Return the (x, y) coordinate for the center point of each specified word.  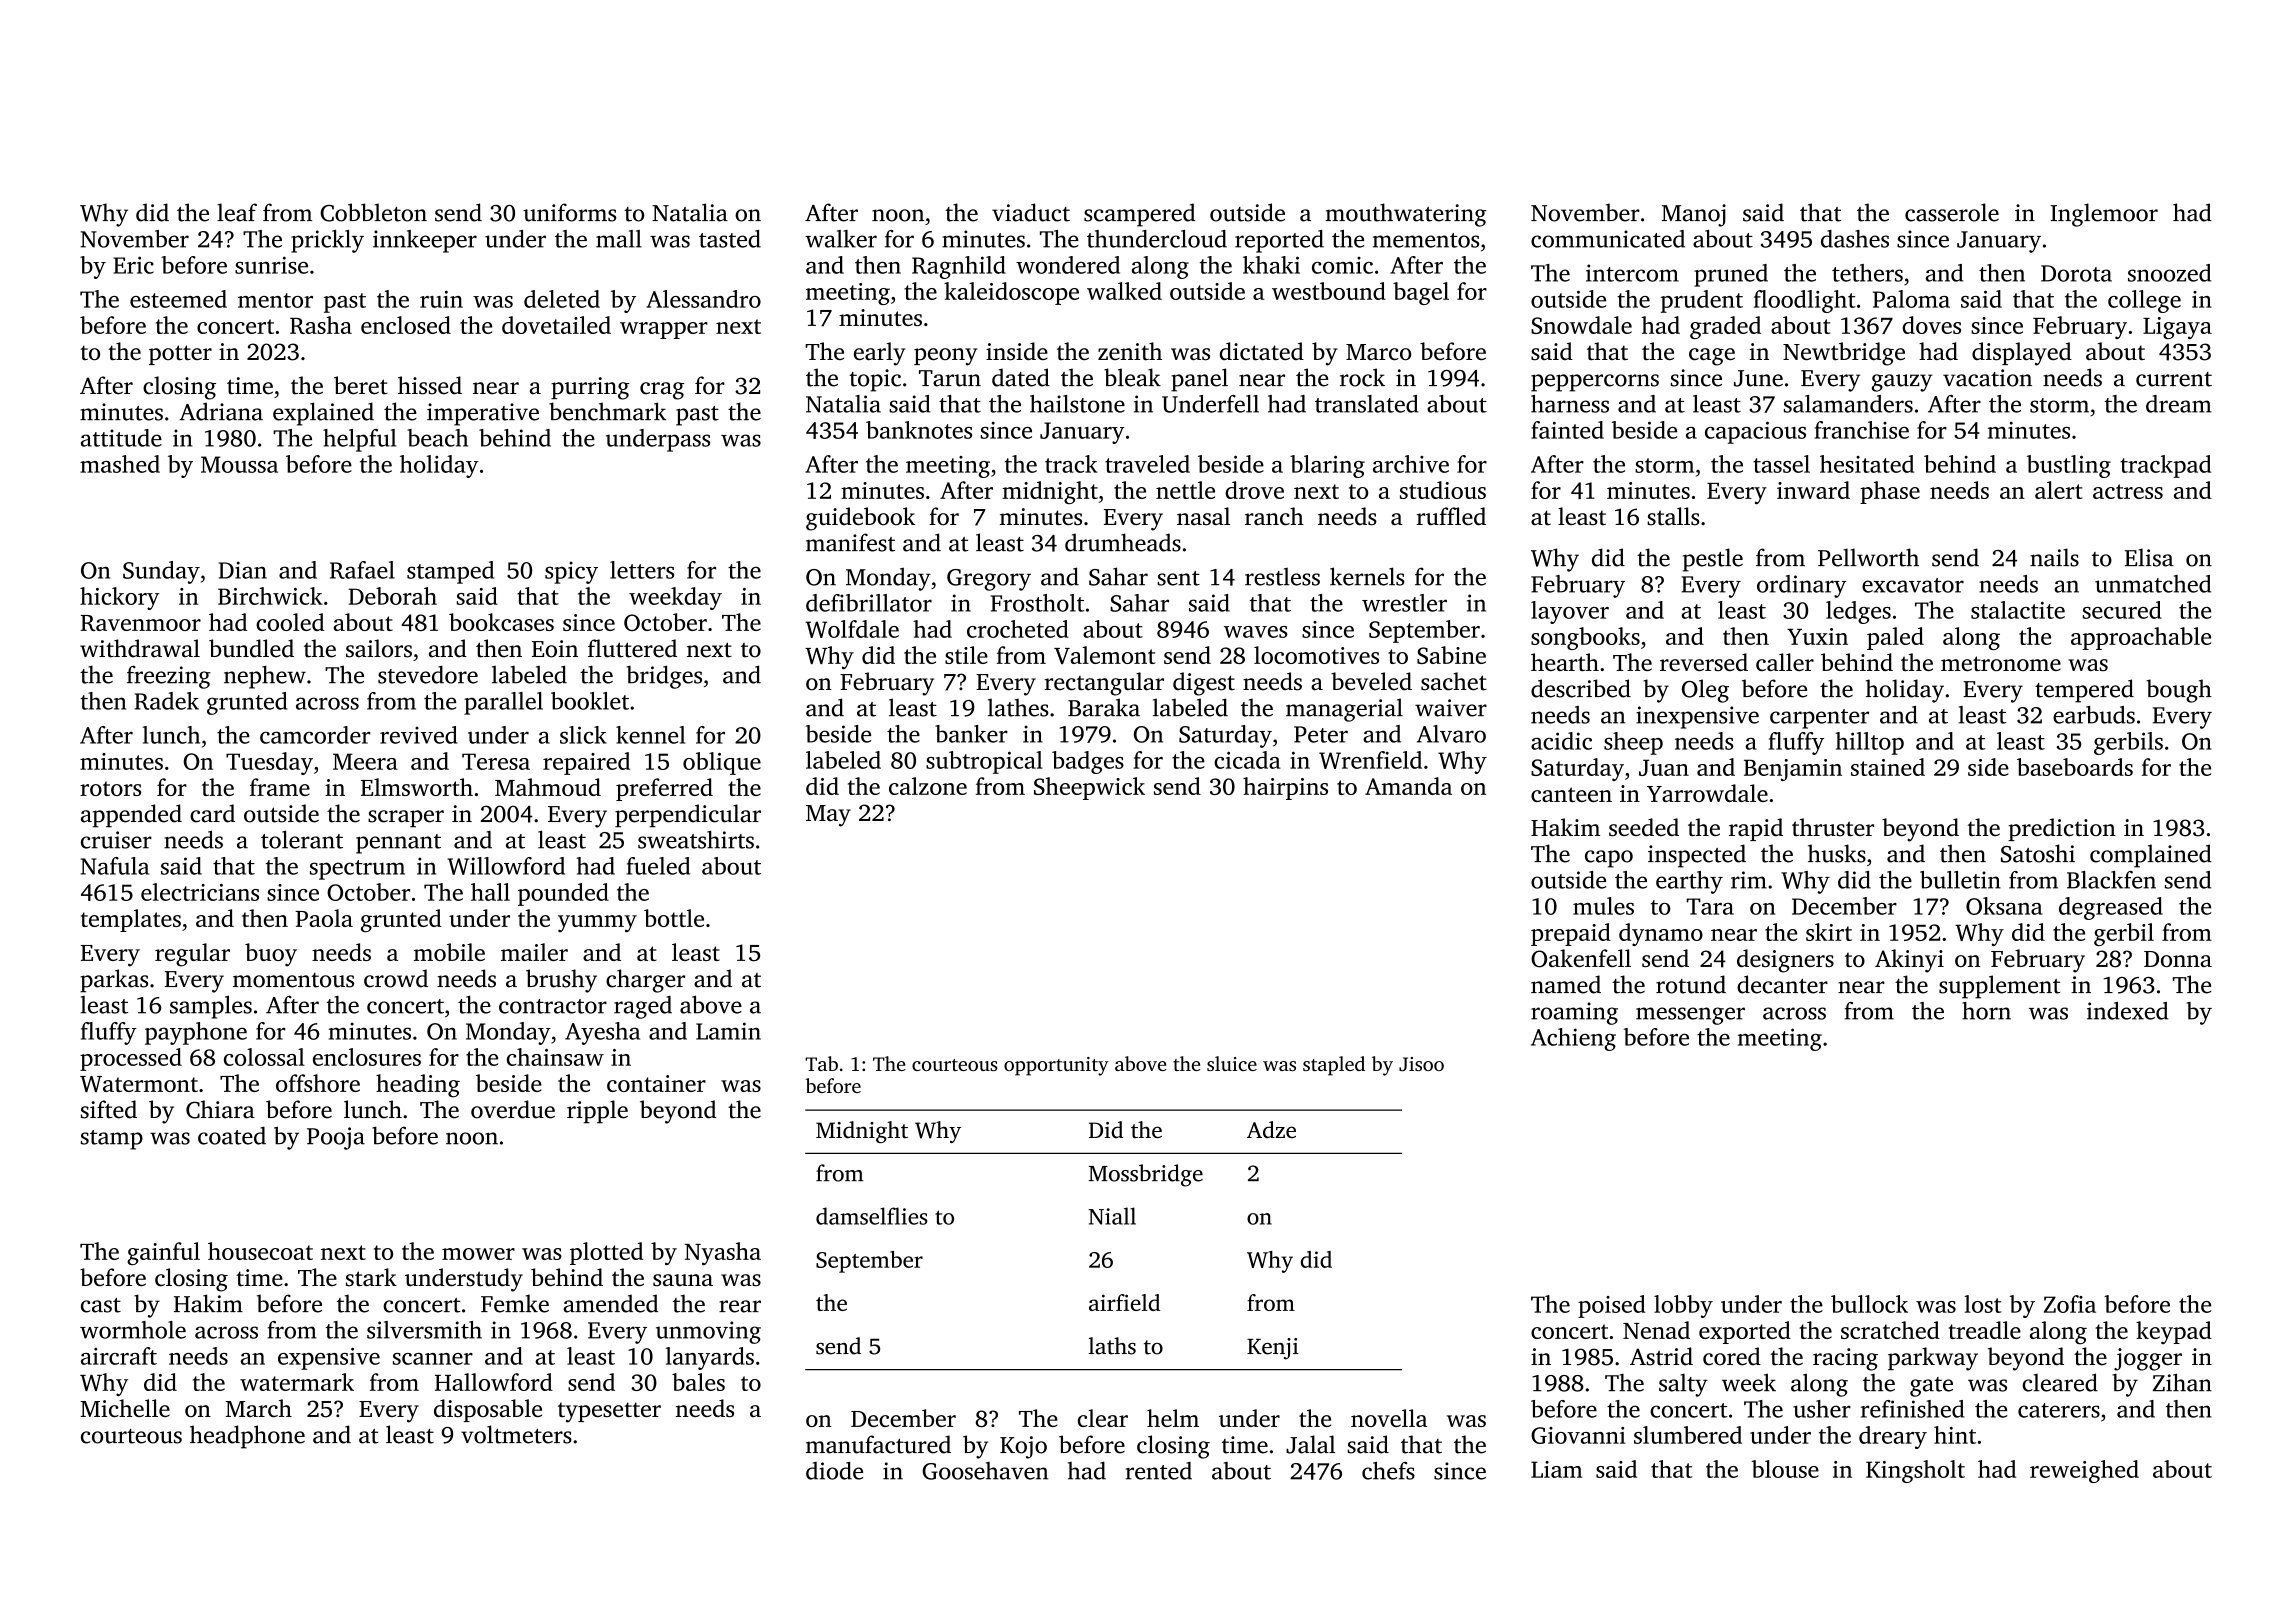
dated (1021, 377)
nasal (1203, 516)
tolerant (302, 839)
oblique (722, 763)
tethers (1867, 273)
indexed (2127, 1011)
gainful (163, 1253)
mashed (120, 464)
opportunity (1056, 1066)
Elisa (2149, 557)
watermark (297, 1382)
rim (1749, 880)
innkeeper (425, 241)
